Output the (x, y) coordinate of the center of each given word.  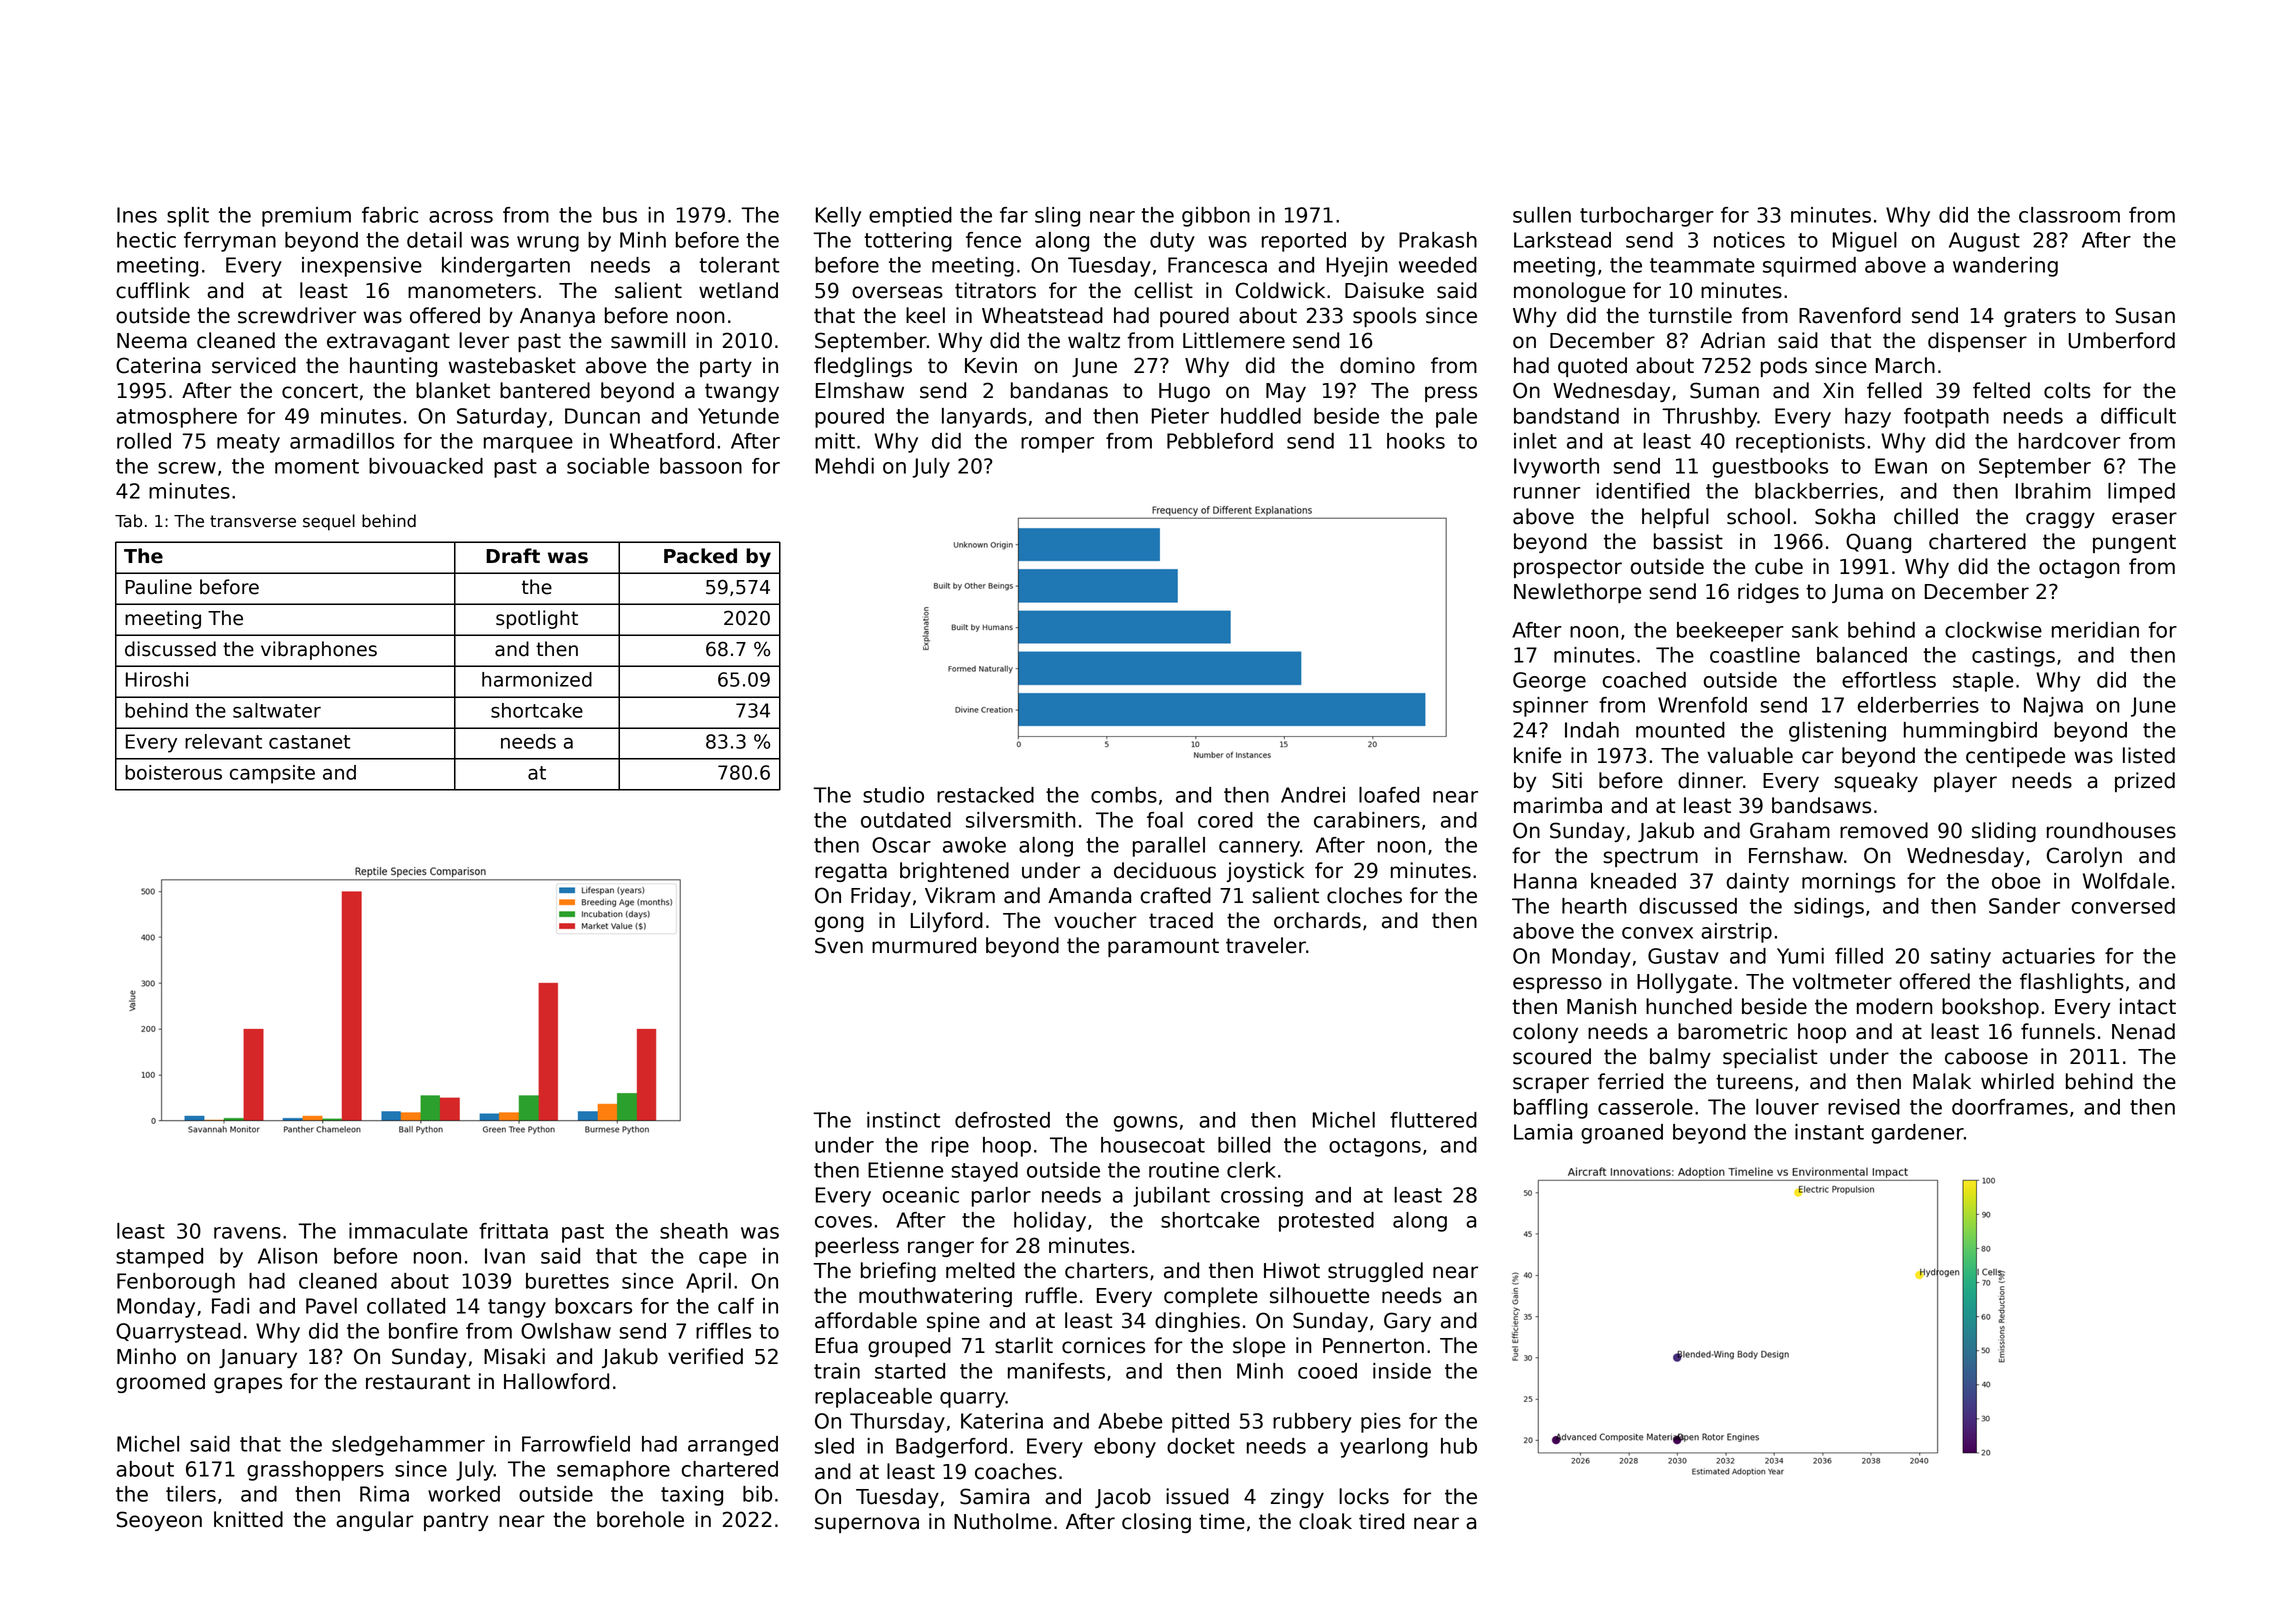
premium (306, 217)
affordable (866, 1320)
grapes (248, 1385)
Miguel (1865, 242)
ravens (247, 1233)
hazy (1868, 418)
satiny (1961, 958)
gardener (1918, 1134)
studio (893, 795)
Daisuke (1384, 290)
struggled (1375, 1272)
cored (1225, 820)
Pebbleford (1220, 441)
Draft (513, 556)
